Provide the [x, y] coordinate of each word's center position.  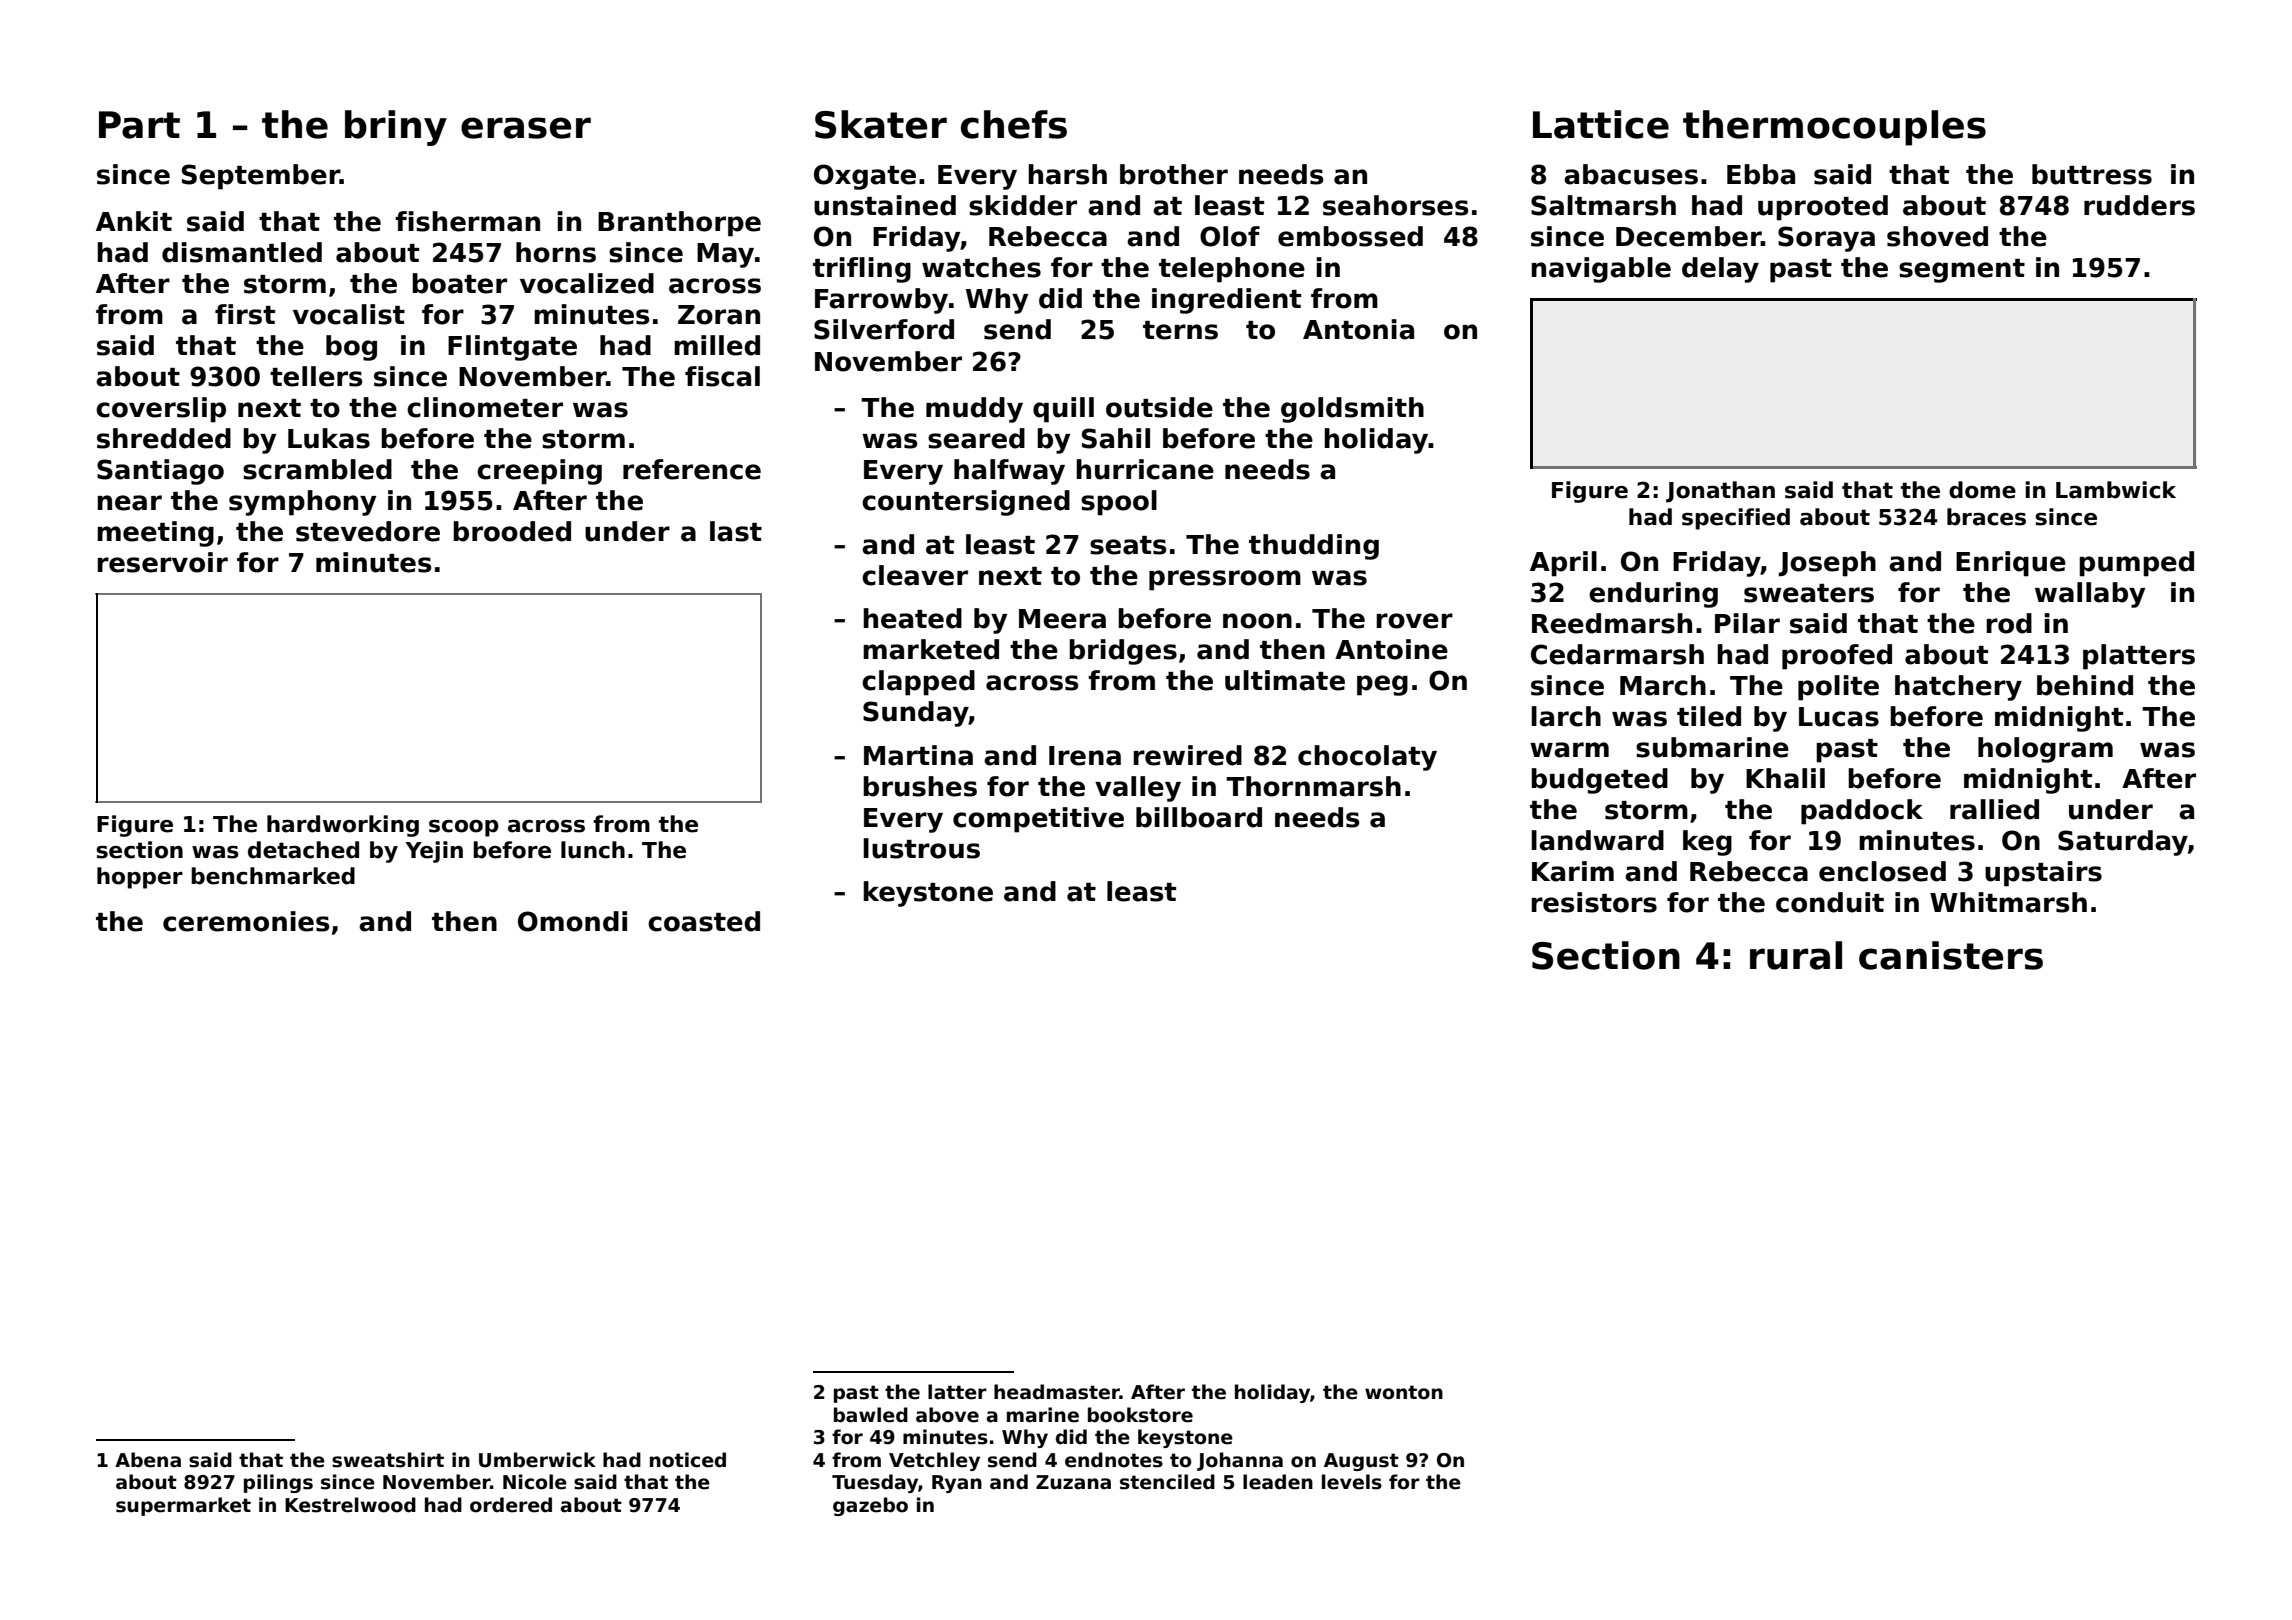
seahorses [1395, 205]
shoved [1937, 236]
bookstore [1140, 1415]
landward [1597, 840]
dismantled [242, 252]
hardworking [343, 826]
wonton [1404, 1392]
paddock [1862, 812]
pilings [278, 1483]
